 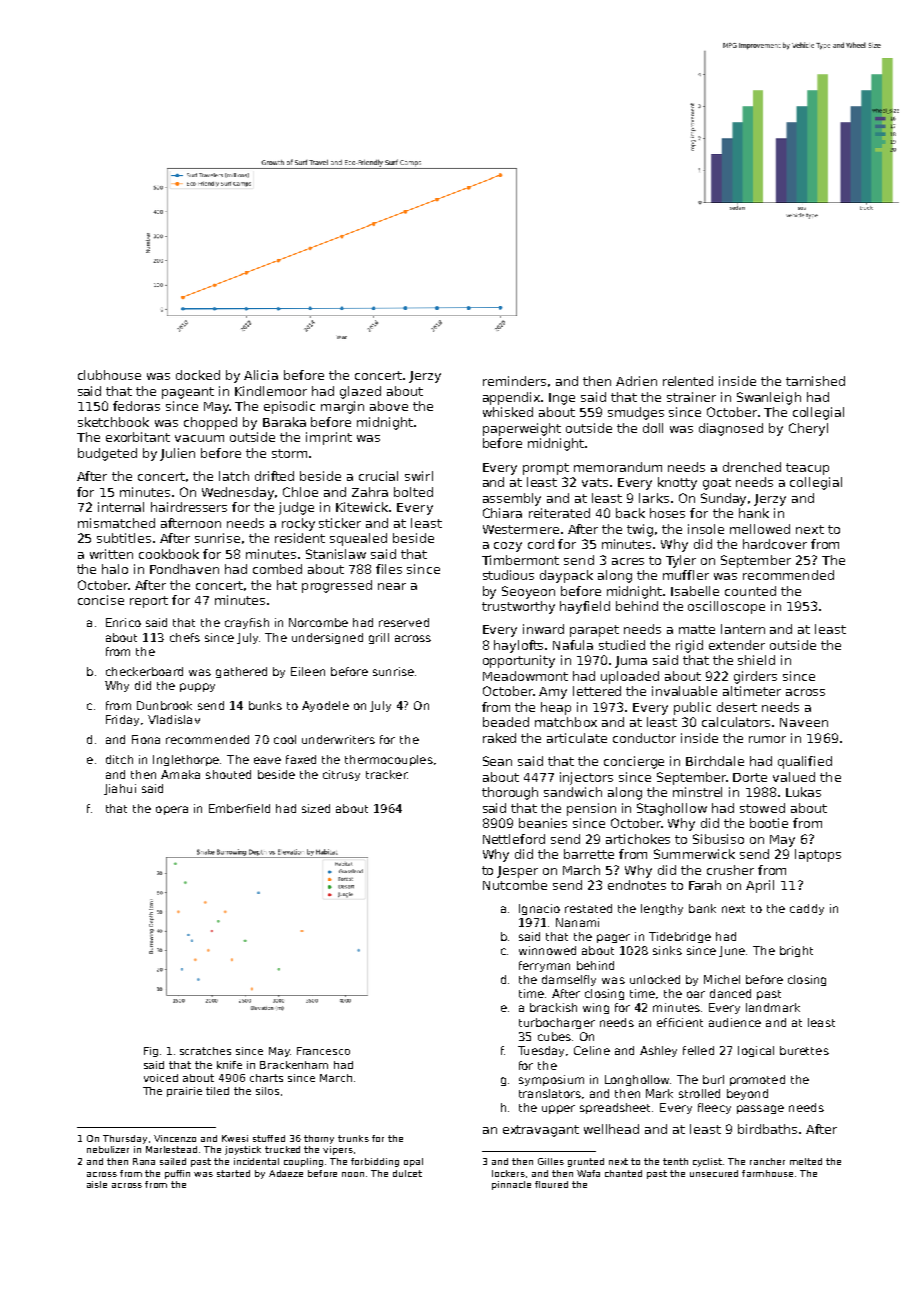 I want to click on barrette, so click(x=589, y=854).
